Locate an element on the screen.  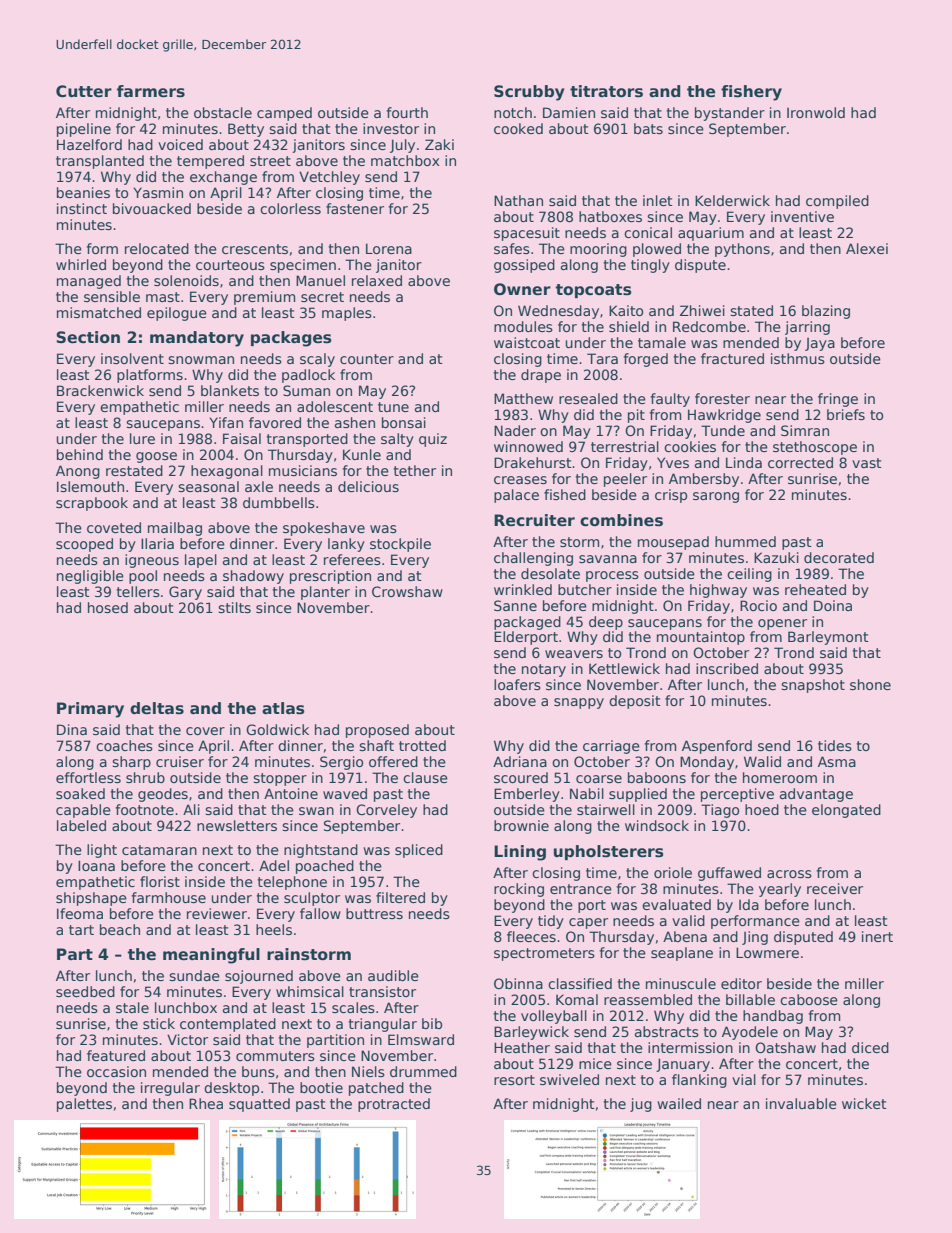
inlet is located at coordinates (658, 200).
